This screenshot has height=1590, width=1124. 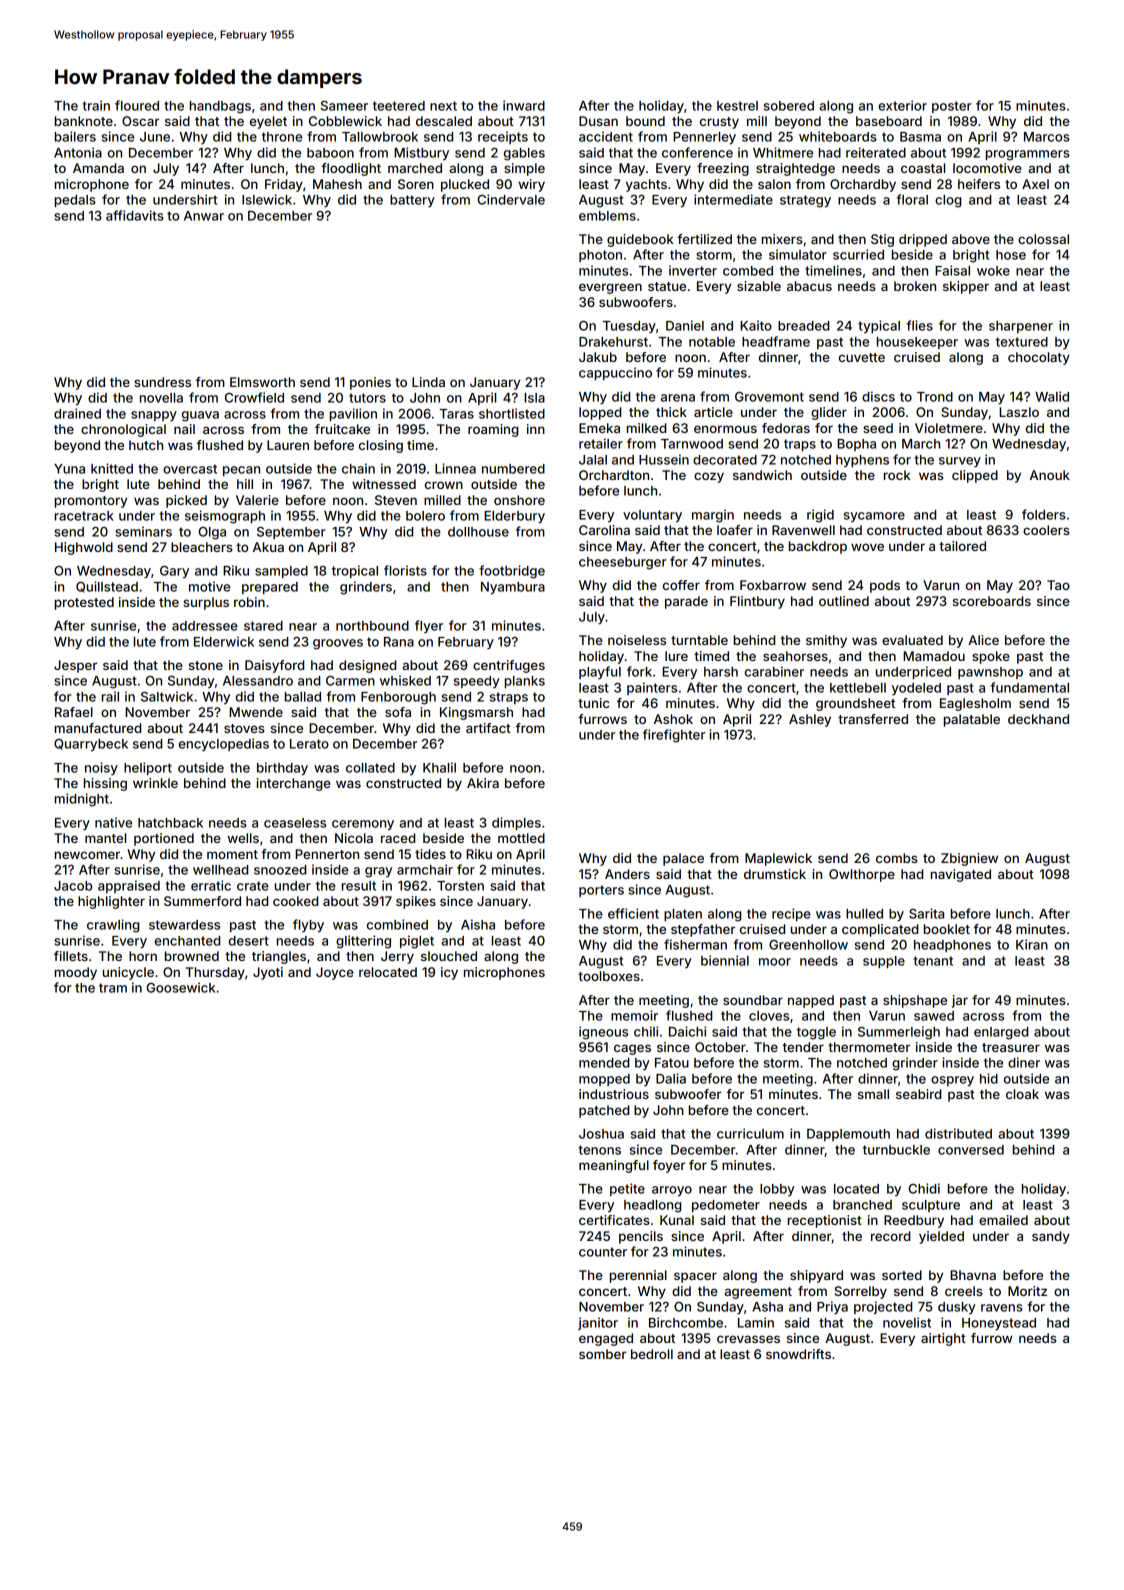 What do you see at coordinates (778, 859) in the screenshot?
I see `Maplewick` at bounding box center [778, 859].
